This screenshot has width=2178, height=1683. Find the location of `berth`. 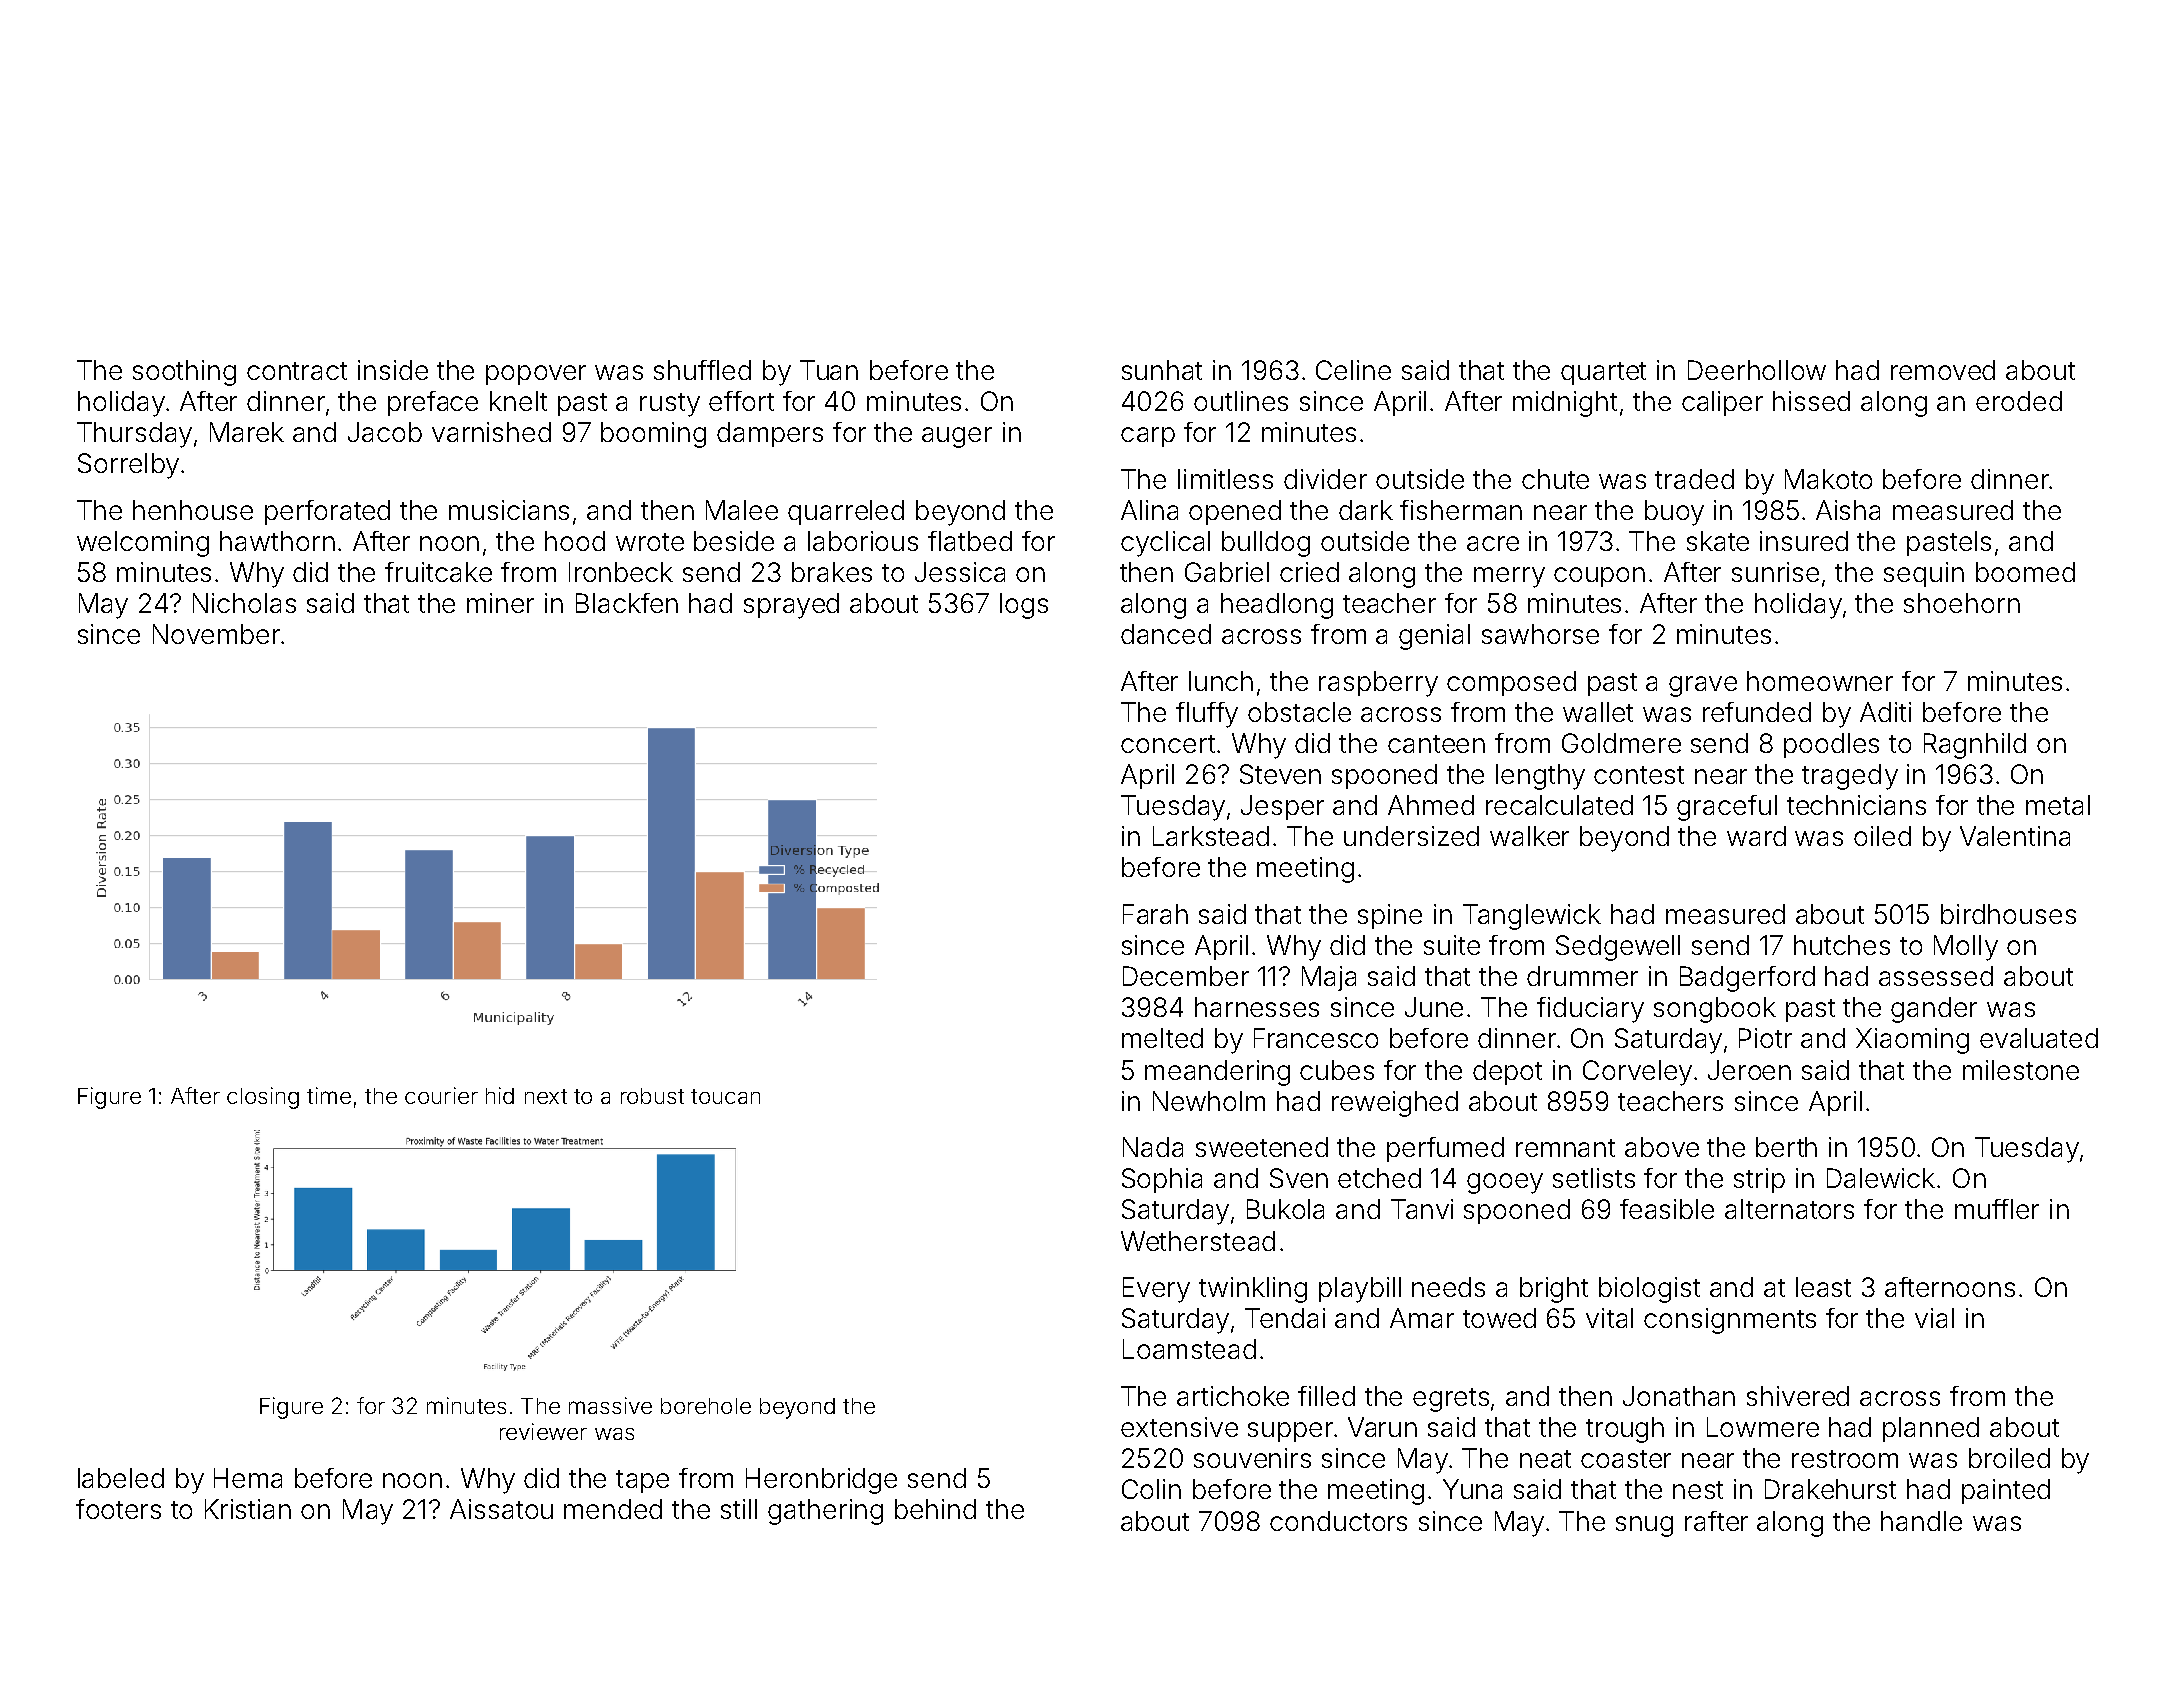

berth is located at coordinates (1786, 1147).
